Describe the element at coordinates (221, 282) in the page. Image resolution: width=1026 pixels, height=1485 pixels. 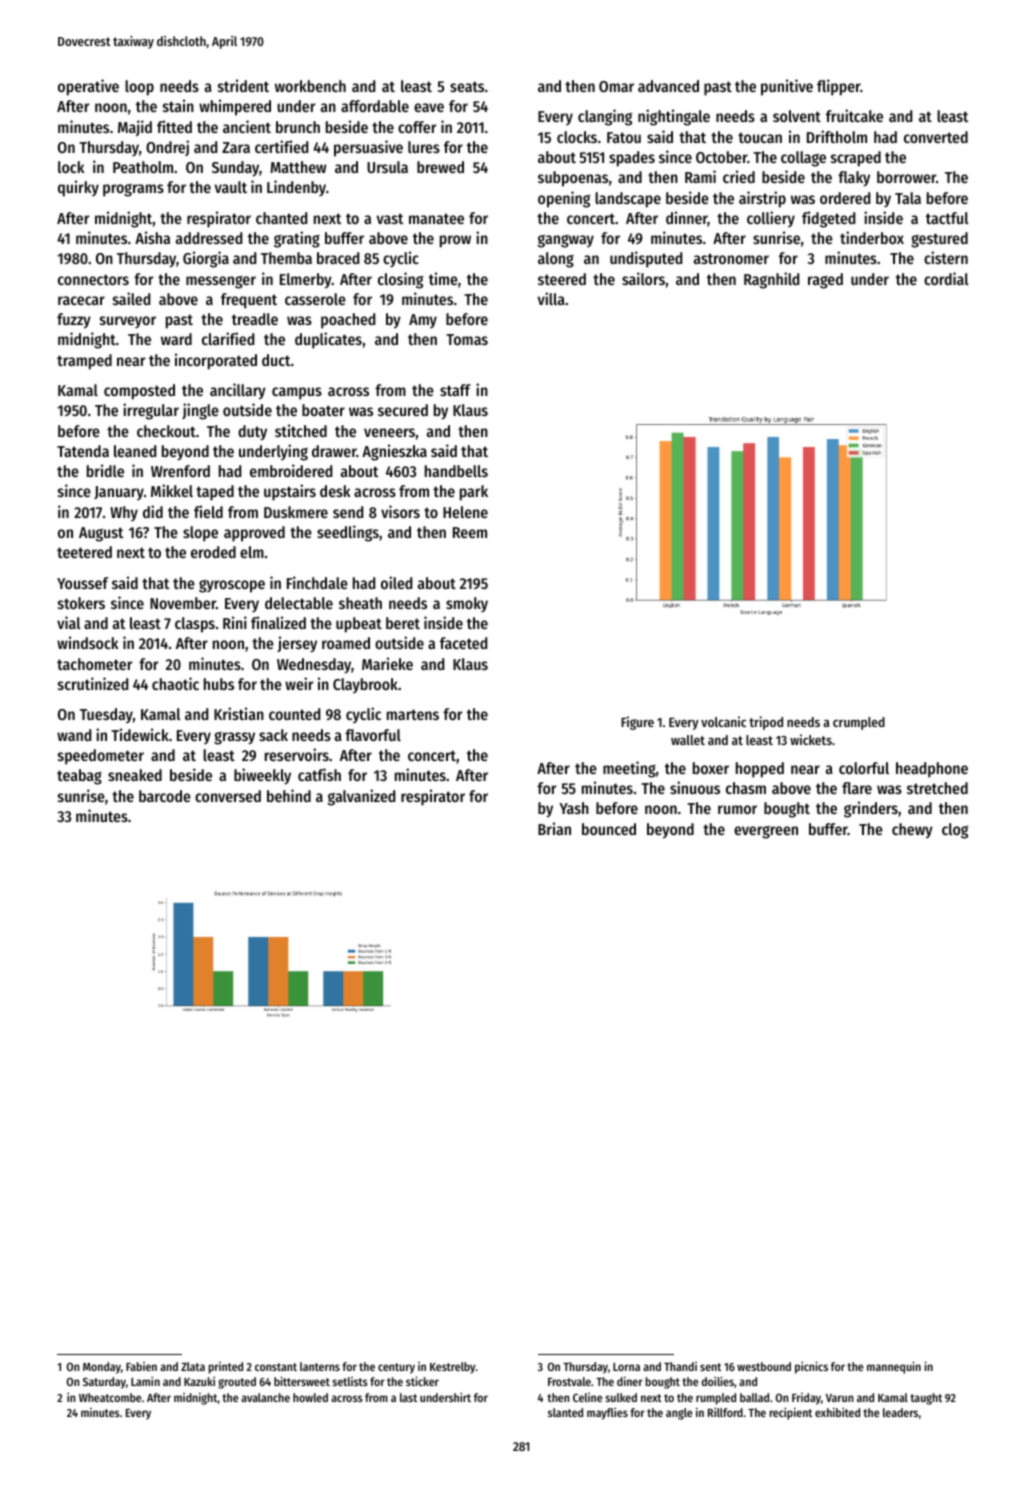
I see `messenger` at that location.
